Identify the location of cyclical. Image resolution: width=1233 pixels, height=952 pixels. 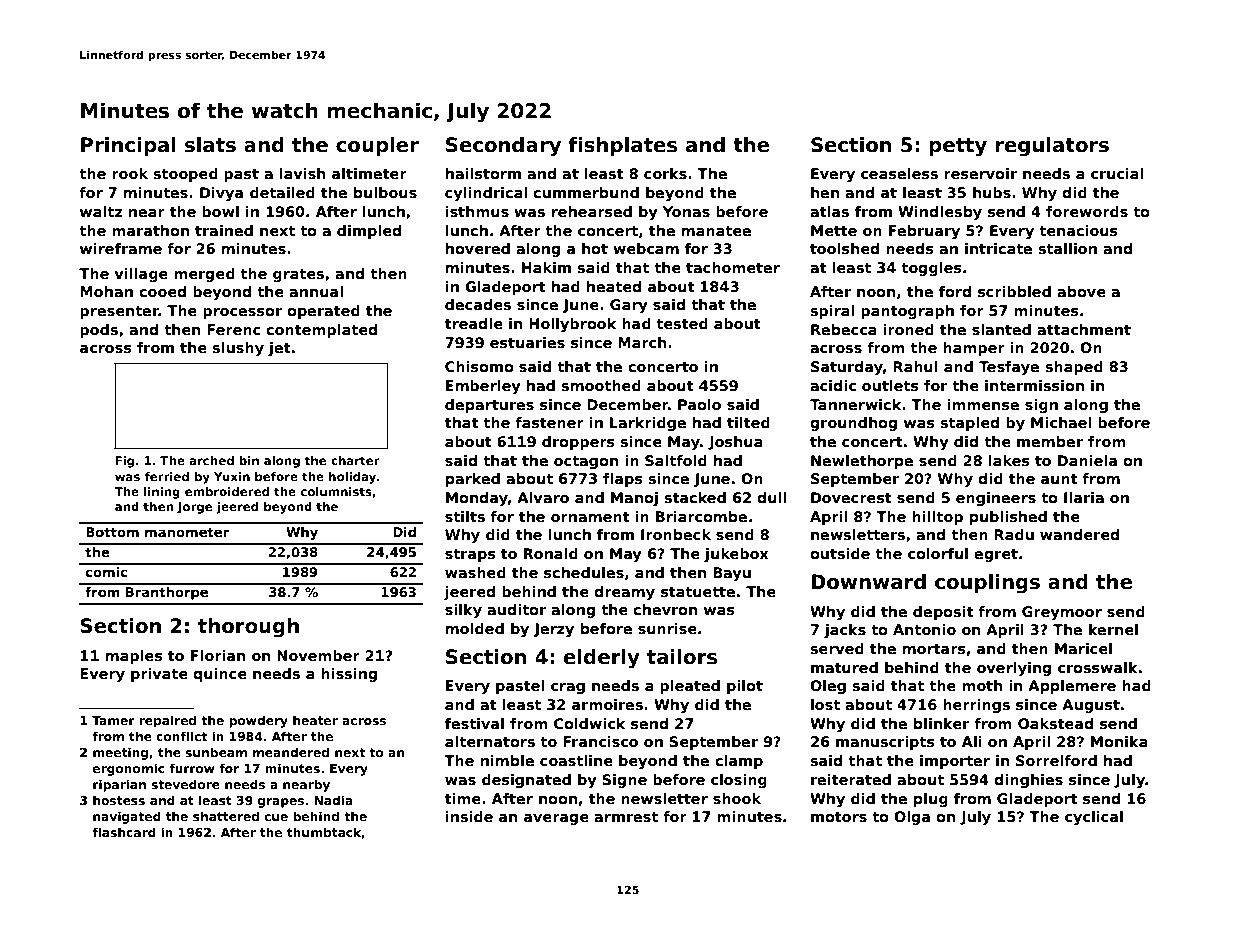
(1094, 818).
